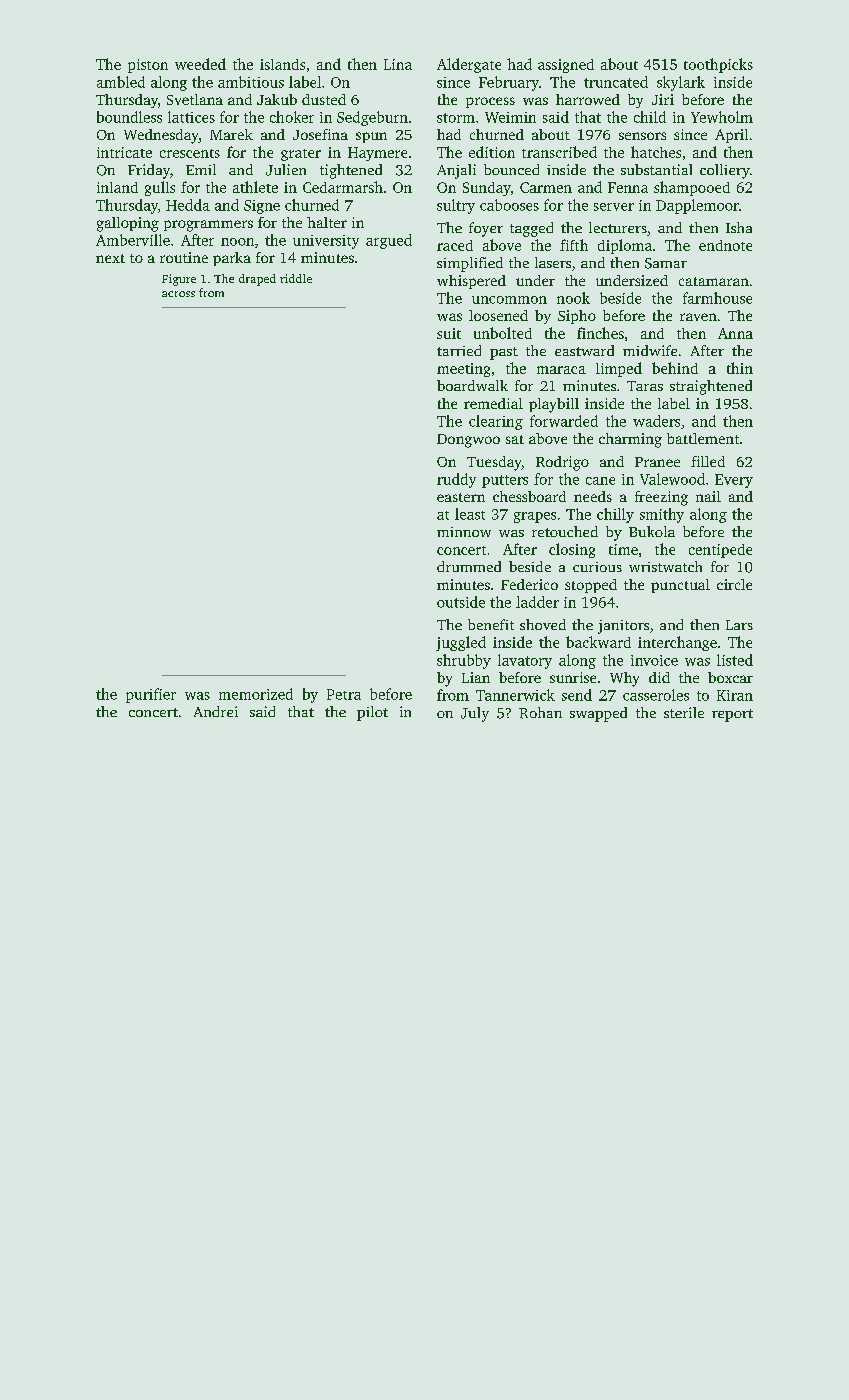 This document has width=849, height=1400. What do you see at coordinates (389, 241) in the document?
I see `argued` at bounding box center [389, 241].
